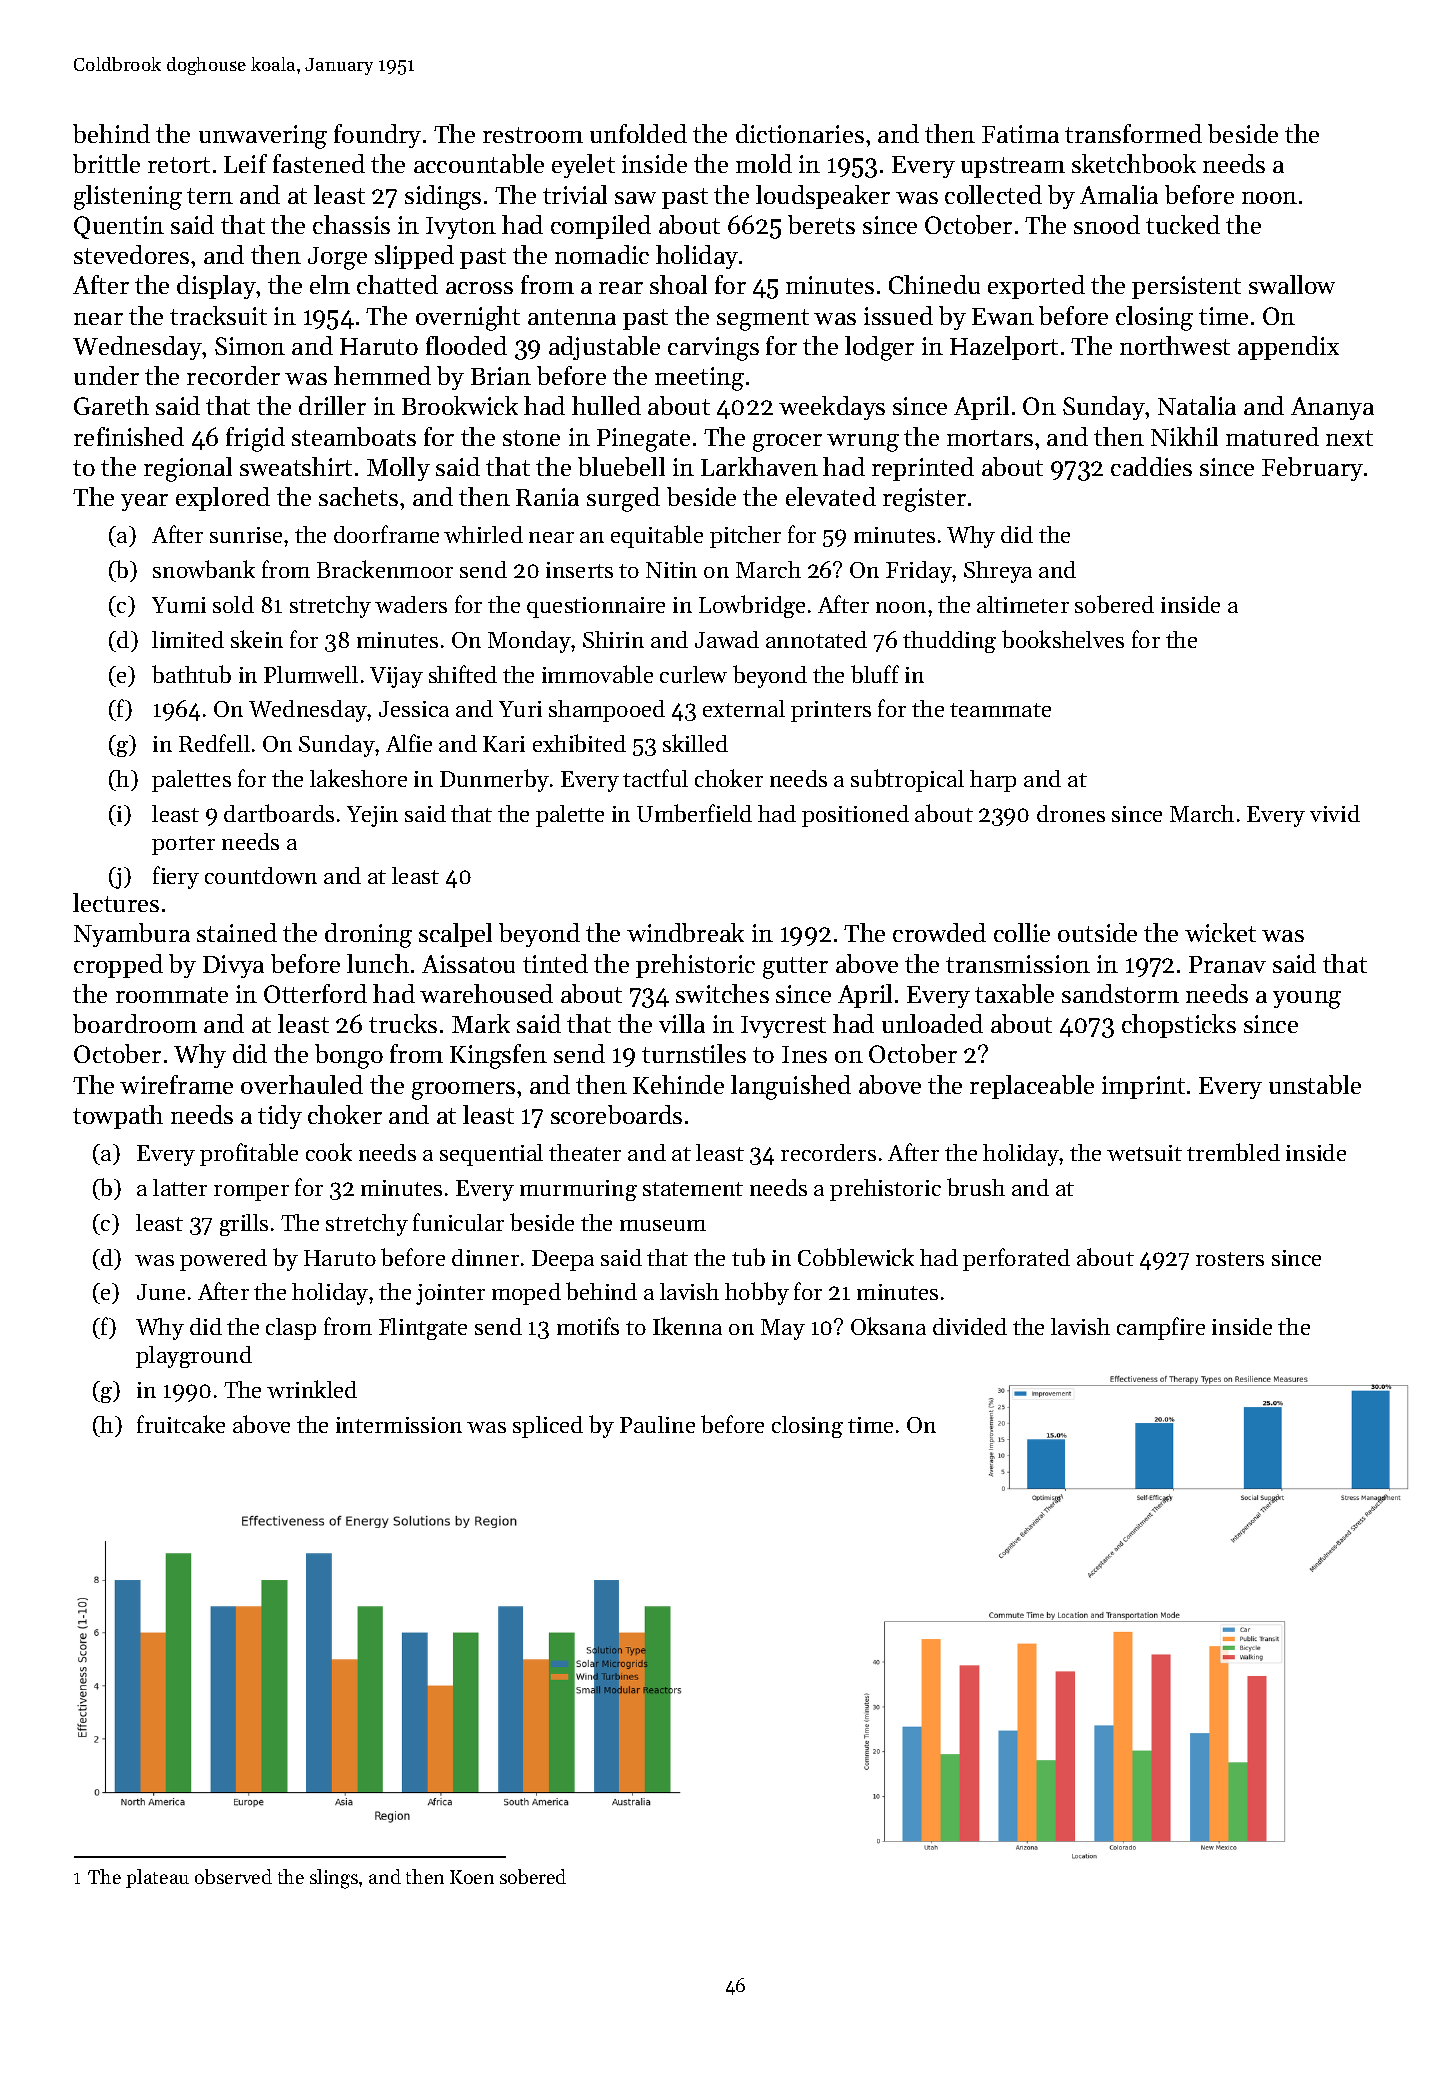  What do you see at coordinates (757, 1293) in the screenshot?
I see `hobby` at bounding box center [757, 1293].
